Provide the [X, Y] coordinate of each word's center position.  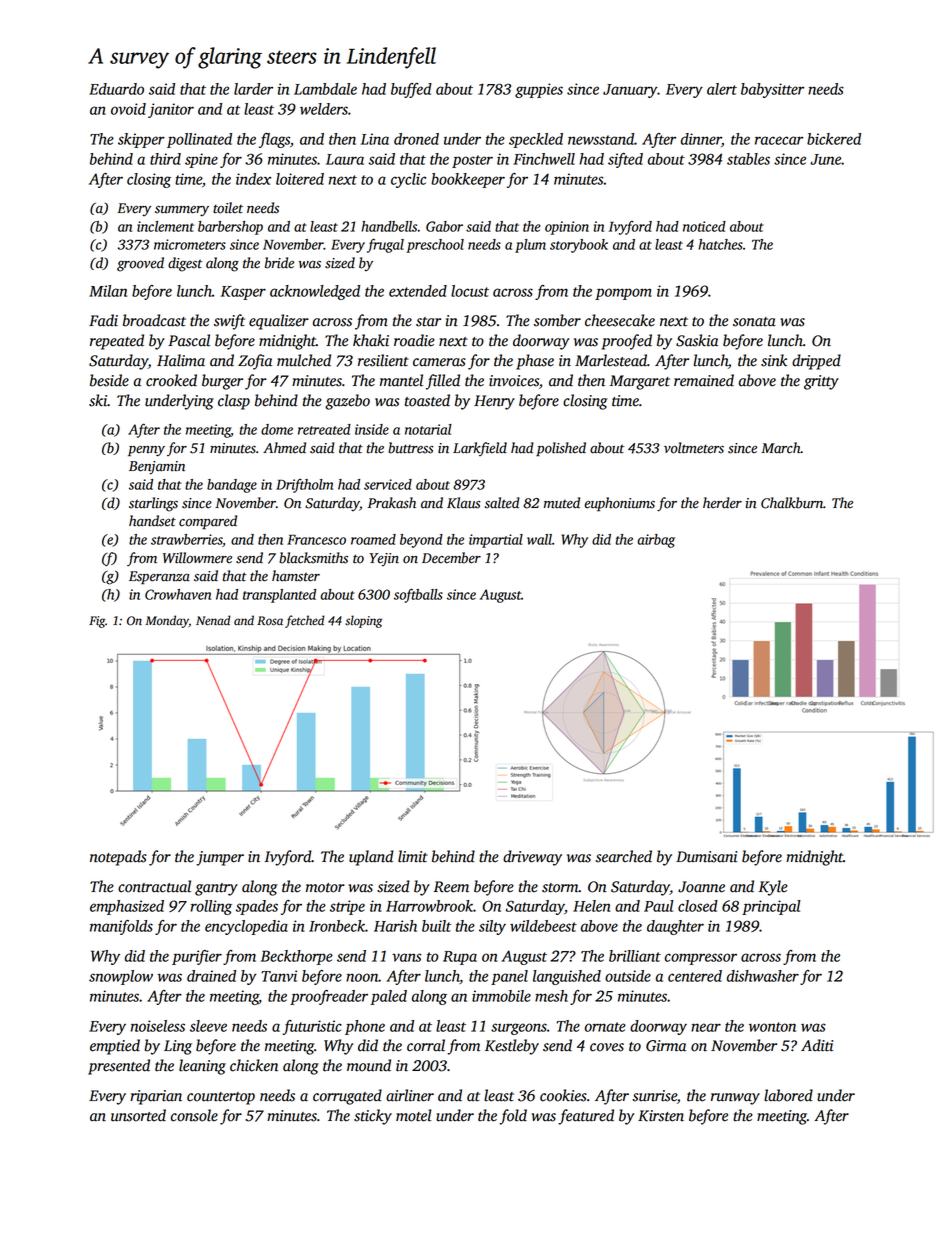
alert [722, 89]
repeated [117, 342]
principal [771, 907]
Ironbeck [337, 926]
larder [253, 89]
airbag [656, 541]
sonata [754, 322]
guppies [539, 90]
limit [413, 856]
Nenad [213, 620]
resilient [383, 360]
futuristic [312, 1027]
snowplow [121, 977]
